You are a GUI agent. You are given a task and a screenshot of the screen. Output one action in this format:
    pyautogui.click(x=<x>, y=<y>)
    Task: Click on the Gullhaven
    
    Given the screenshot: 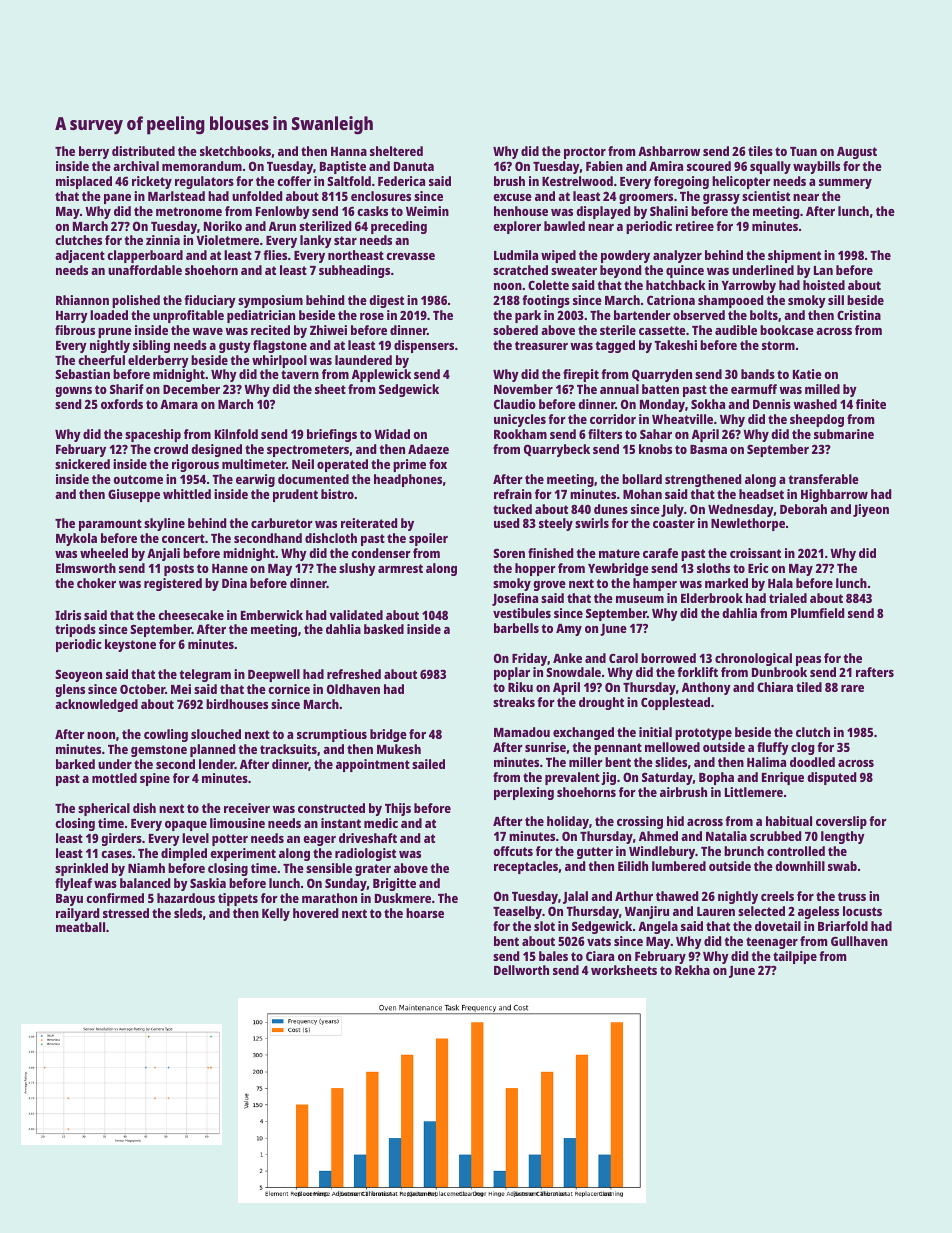 What is the action you would take?
    pyautogui.click(x=859, y=941)
